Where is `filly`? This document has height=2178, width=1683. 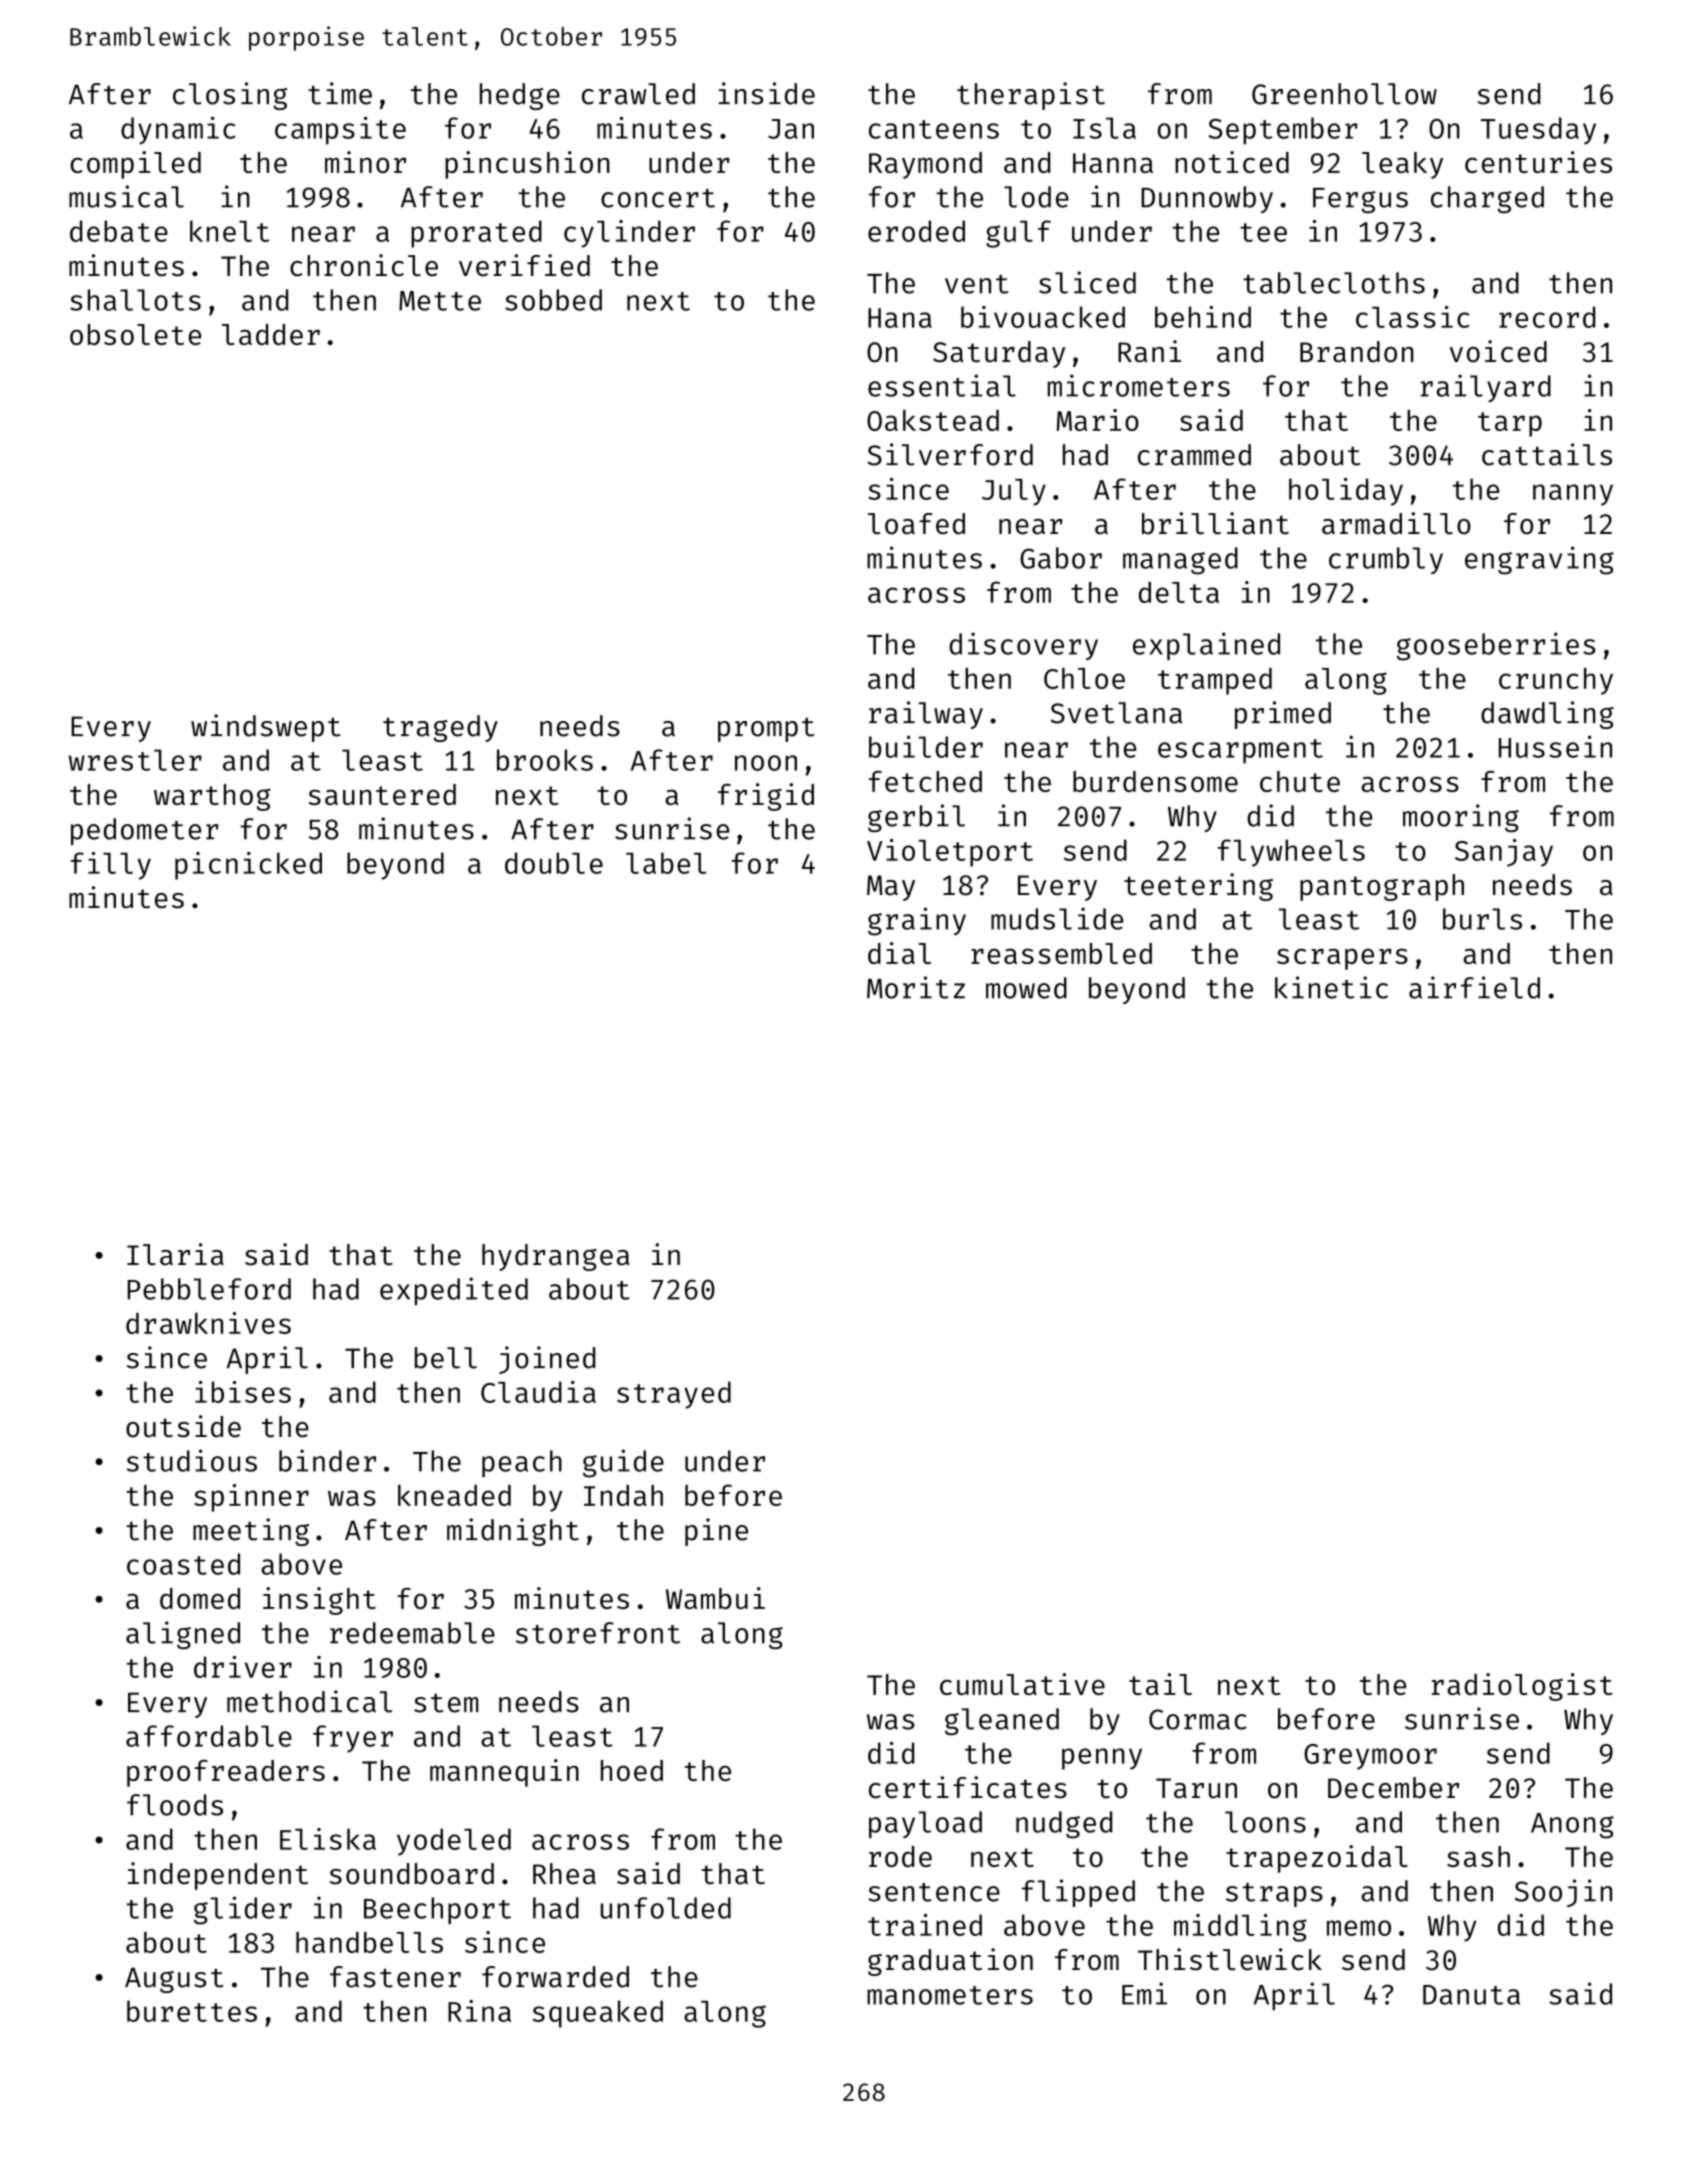 filly is located at coordinates (111, 866).
